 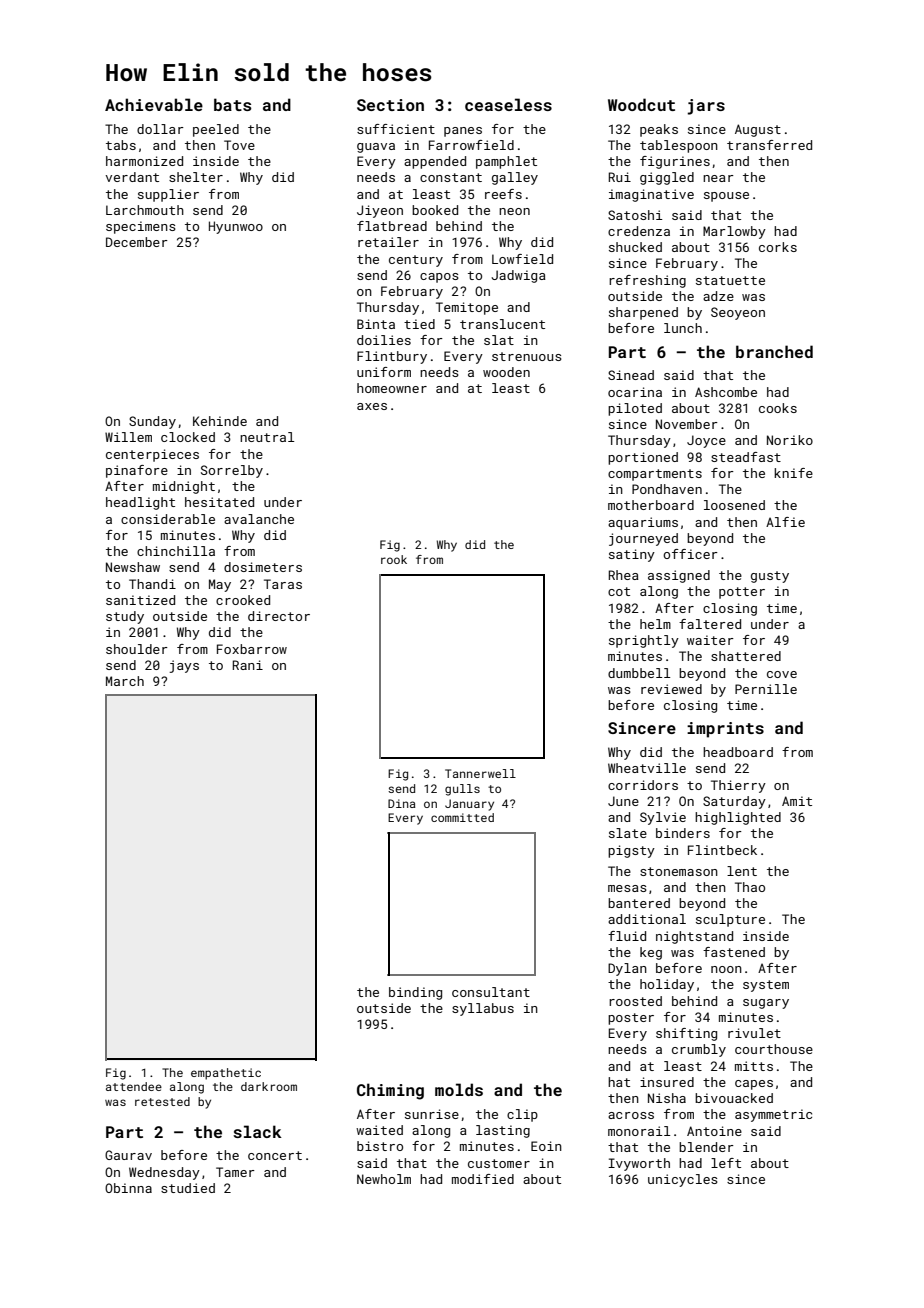 What do you see at coordinates (750, 887) in the page?
I see `Thao` at bounding box center [750, 887].
